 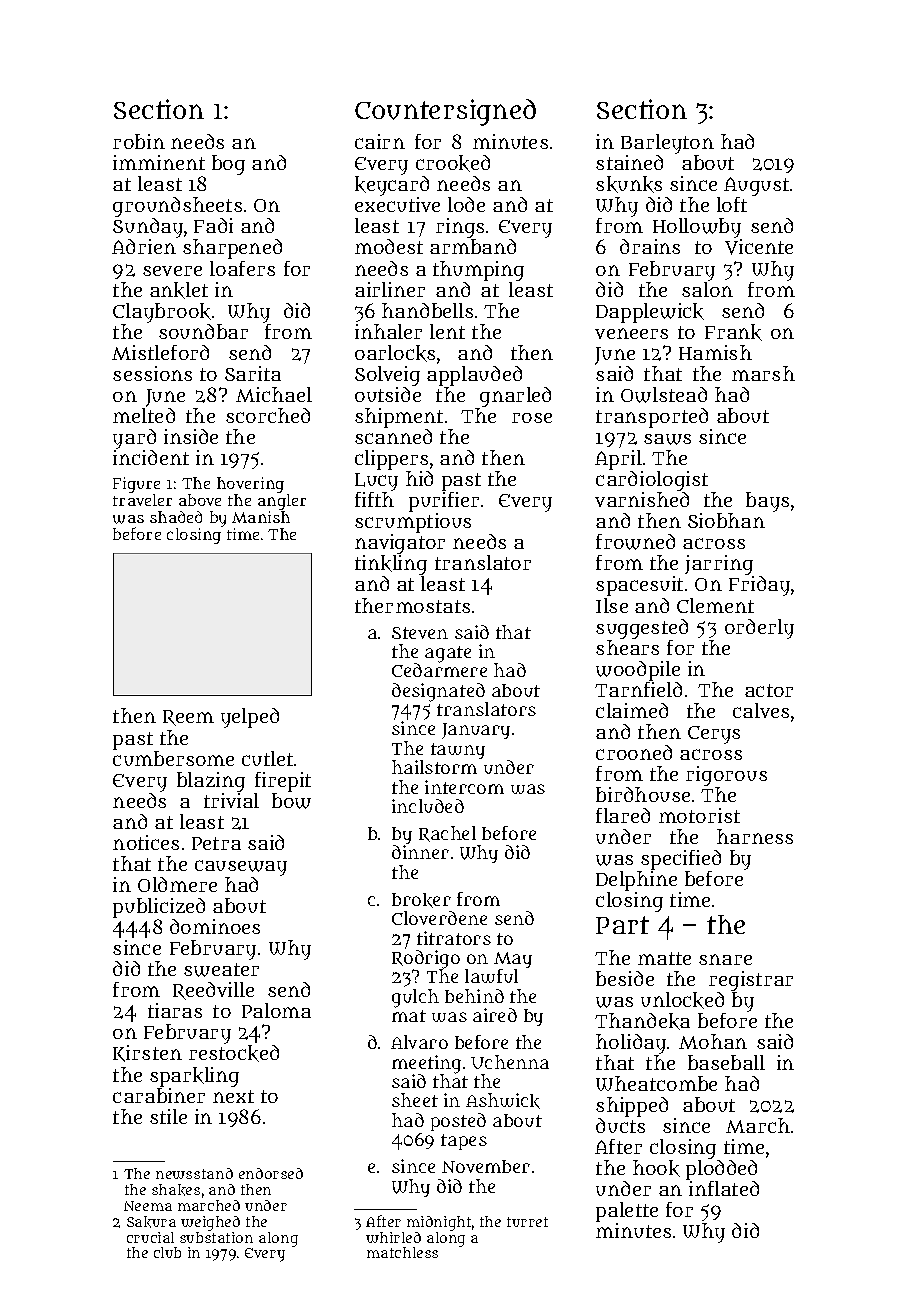 What do you see at coordinates (216, 1237) in the screenshot?
I see `substation` at bounding box center [216, 1237].
